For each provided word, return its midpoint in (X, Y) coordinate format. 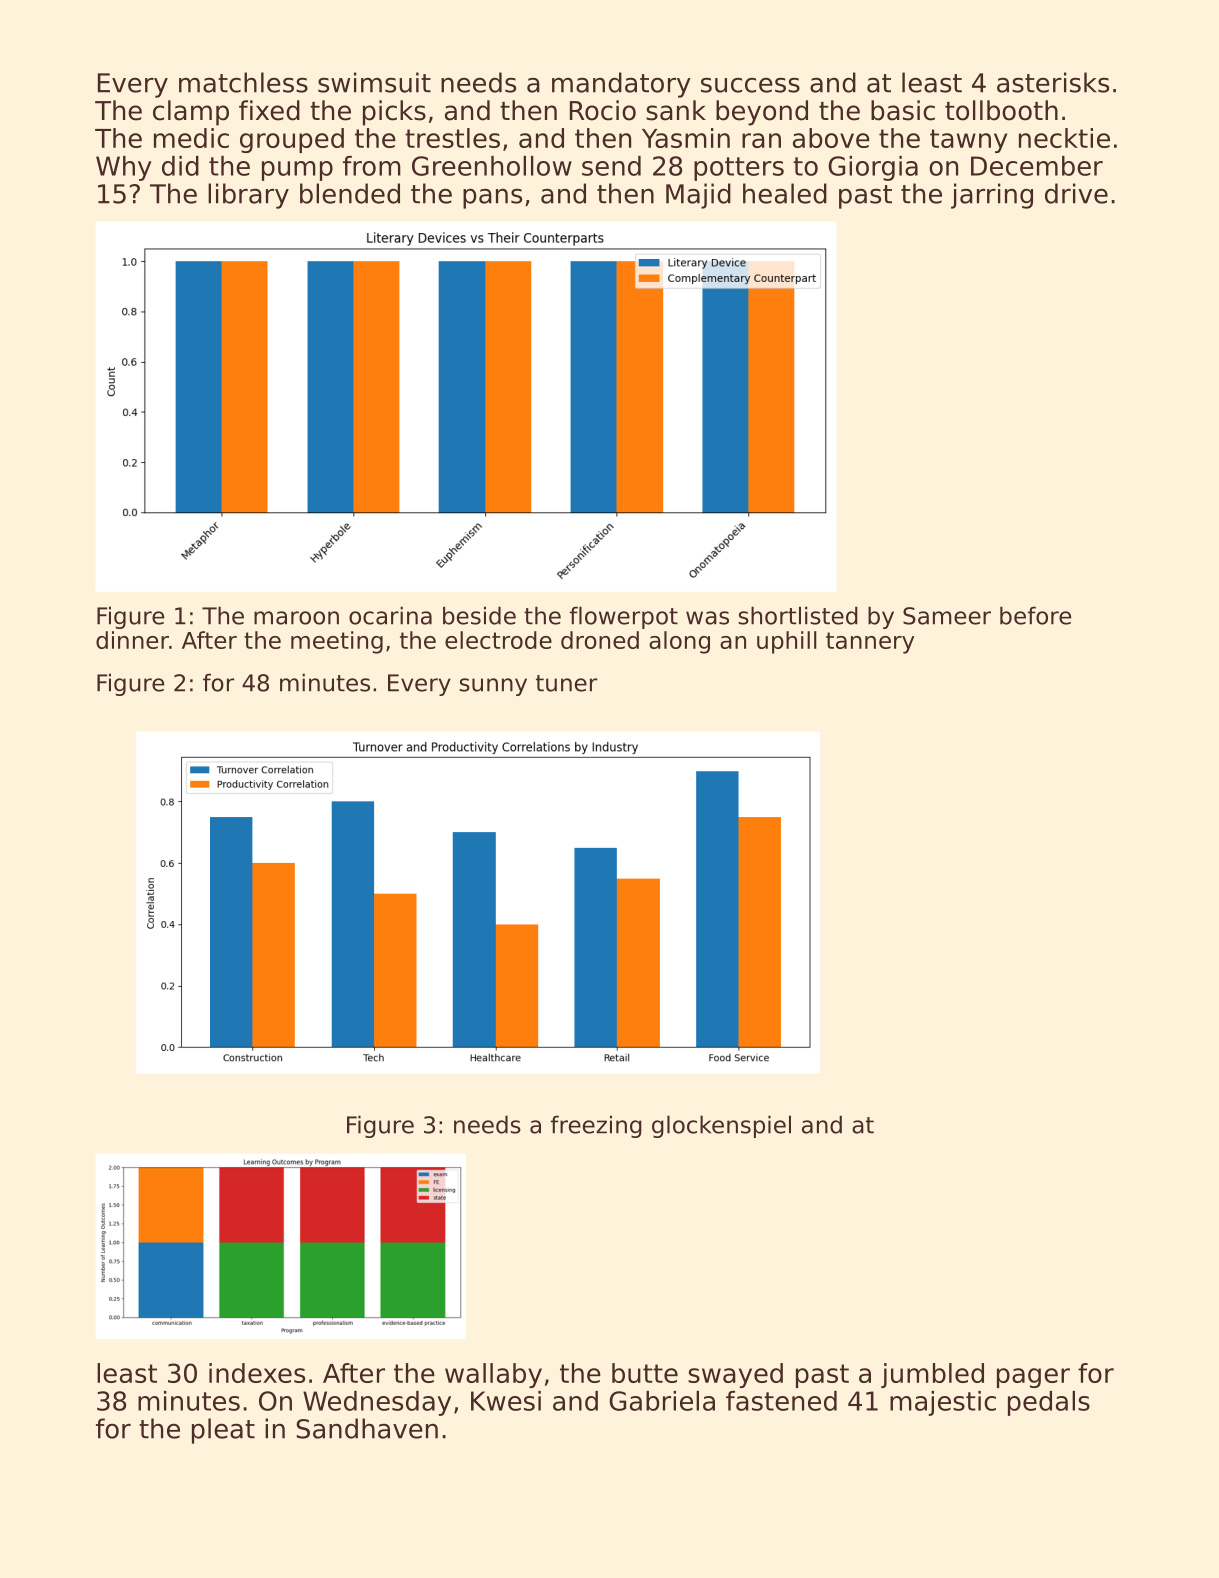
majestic (943, 1403)
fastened (781, 1401)
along (679, 642)
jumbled (932, 1375)
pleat (223, 1431)
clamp (191, 113)
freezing (596, 1126)
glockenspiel (721, 1126)
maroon (296, 618)
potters (739, 169)
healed (785, 193)
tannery (870, 643)
